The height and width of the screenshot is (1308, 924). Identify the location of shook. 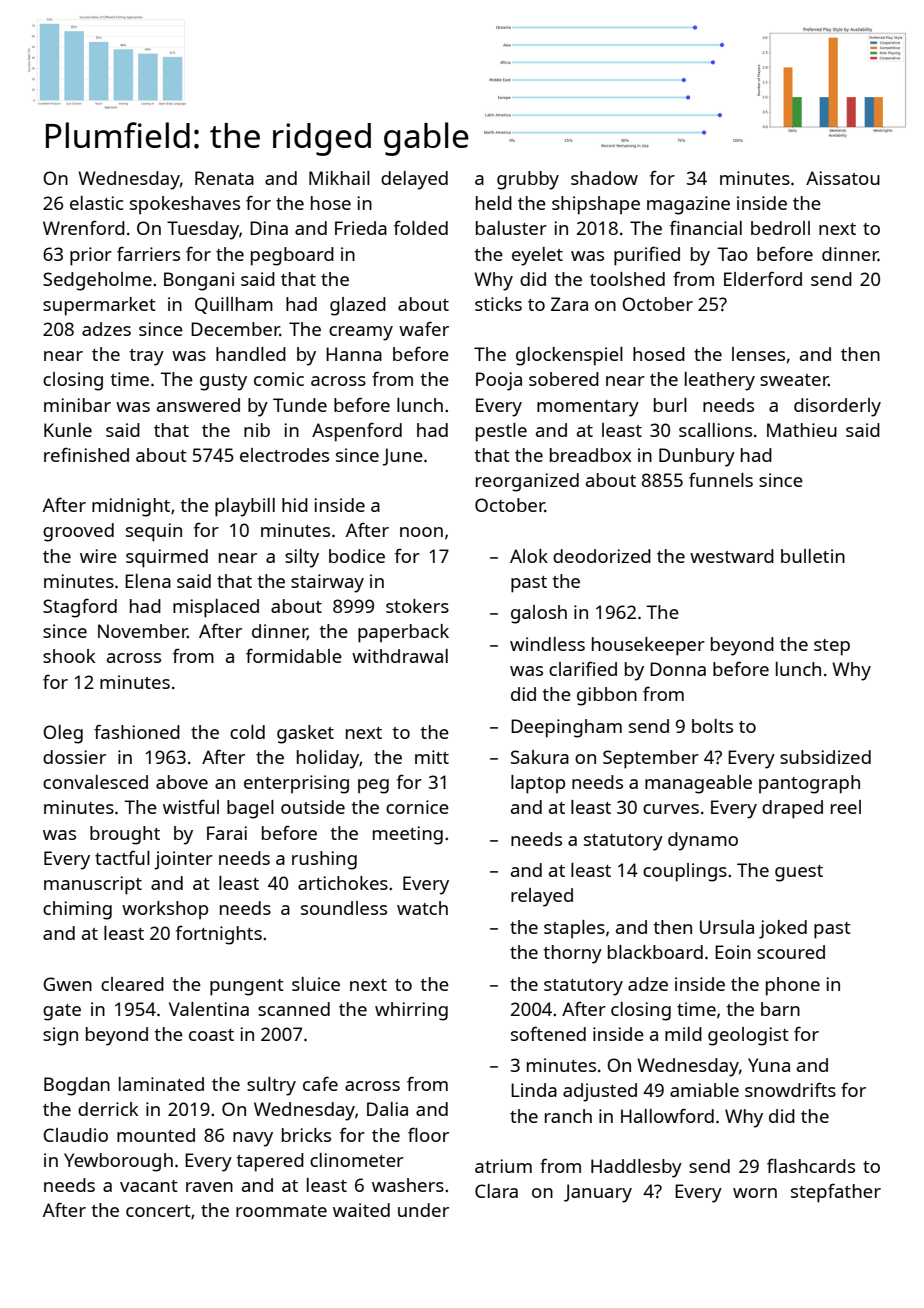
(69, 656).
